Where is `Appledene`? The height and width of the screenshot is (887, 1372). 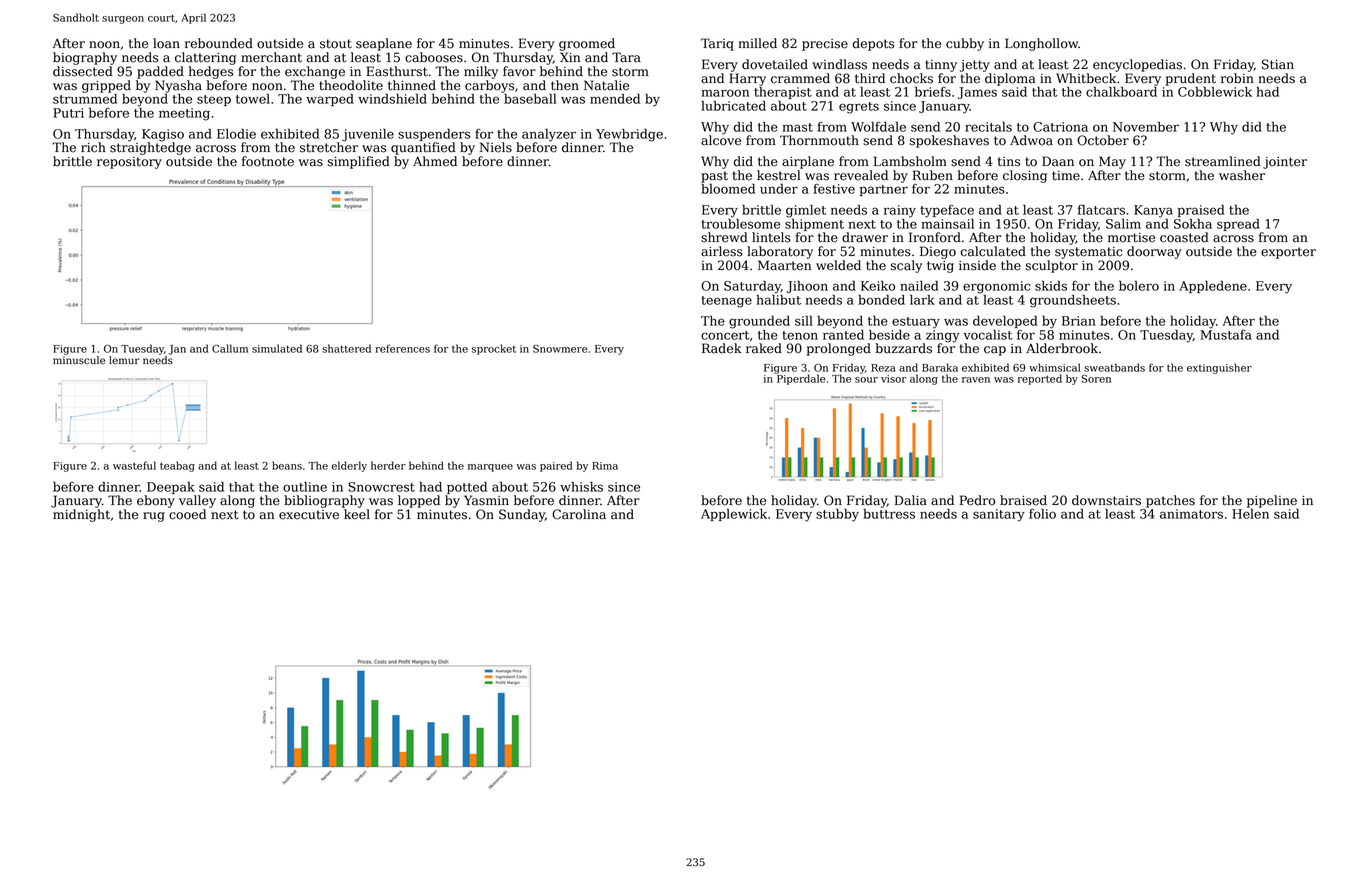
Appledene is located at coordinates (1213, 286).
